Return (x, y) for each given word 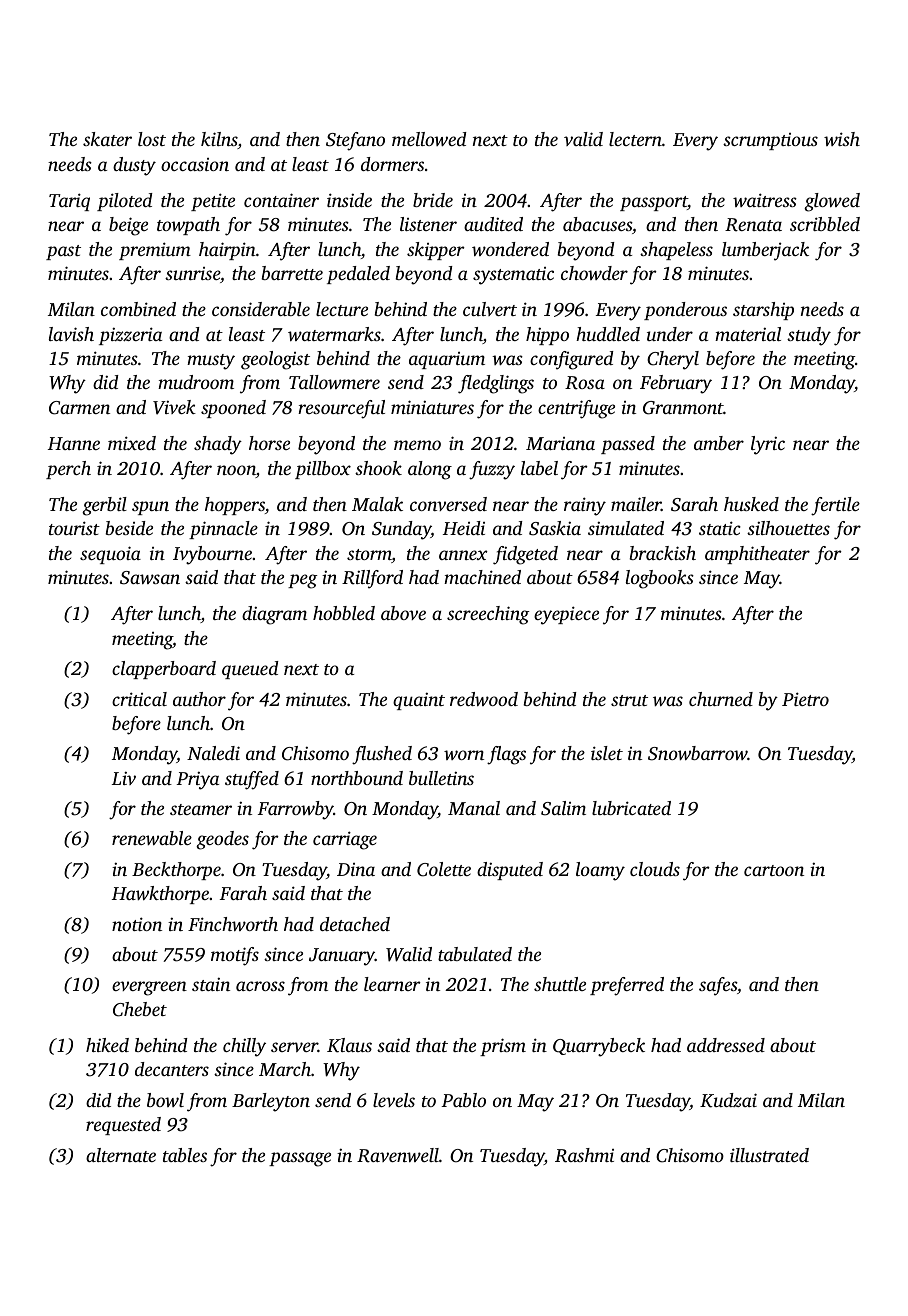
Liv (124, 778)
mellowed (429, 139)
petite (213, 202)
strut (629, 700)
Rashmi (584, 1155)
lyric (768, 445)
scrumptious (770, 141)
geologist (275, 360)
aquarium (447, 360)
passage (300, 1159)
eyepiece (566, 615)
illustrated (769, 1155)
